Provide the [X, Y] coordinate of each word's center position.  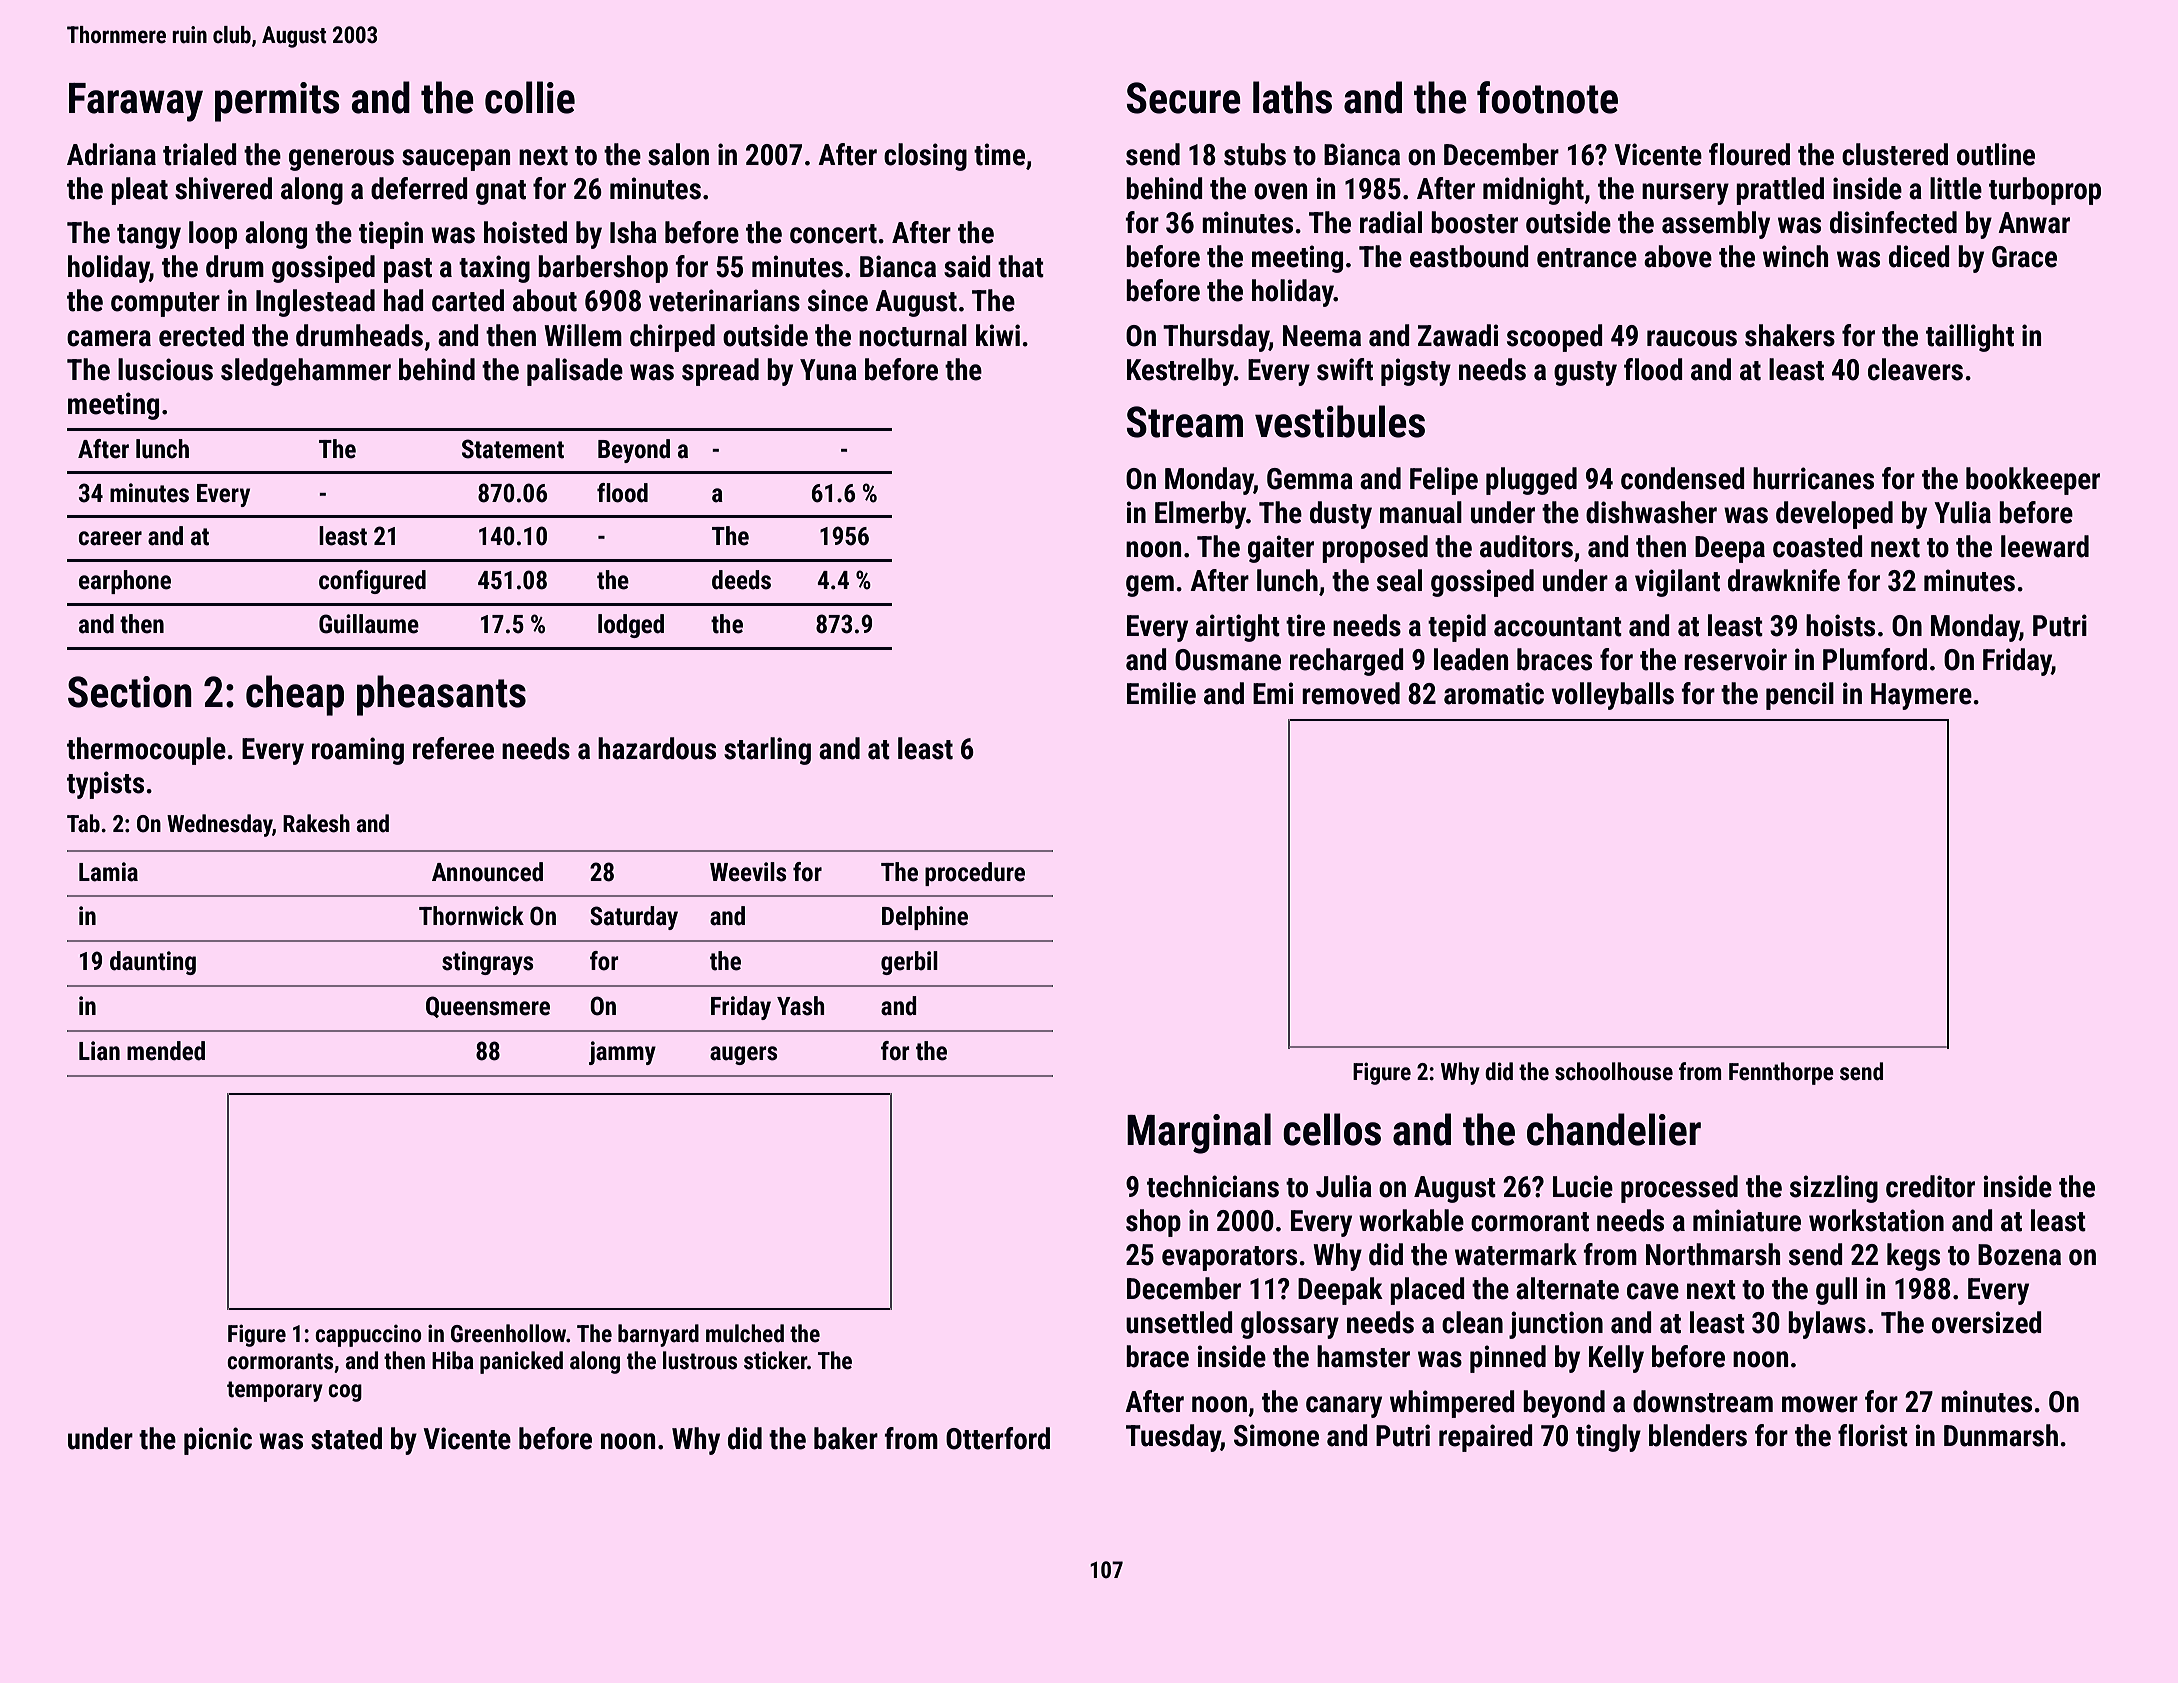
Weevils [748, 872]
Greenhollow [509, 1333]
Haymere [1921, 696]
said [967, 266]
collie [530, 97]
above [1678, 256]
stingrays [487, 963]
